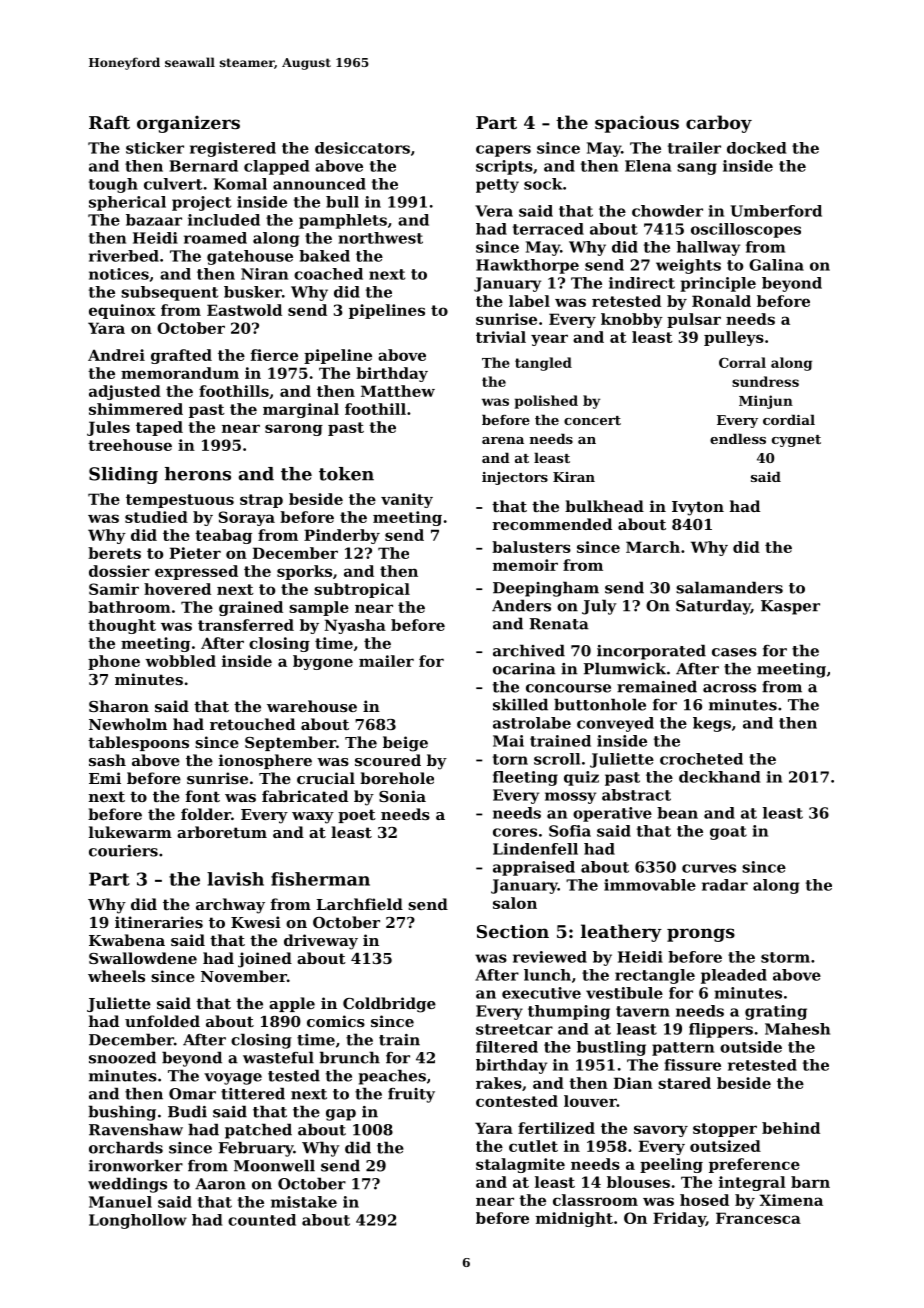 This page has height=1308, width=924. I want to click on gap, so click(341, 1115).
